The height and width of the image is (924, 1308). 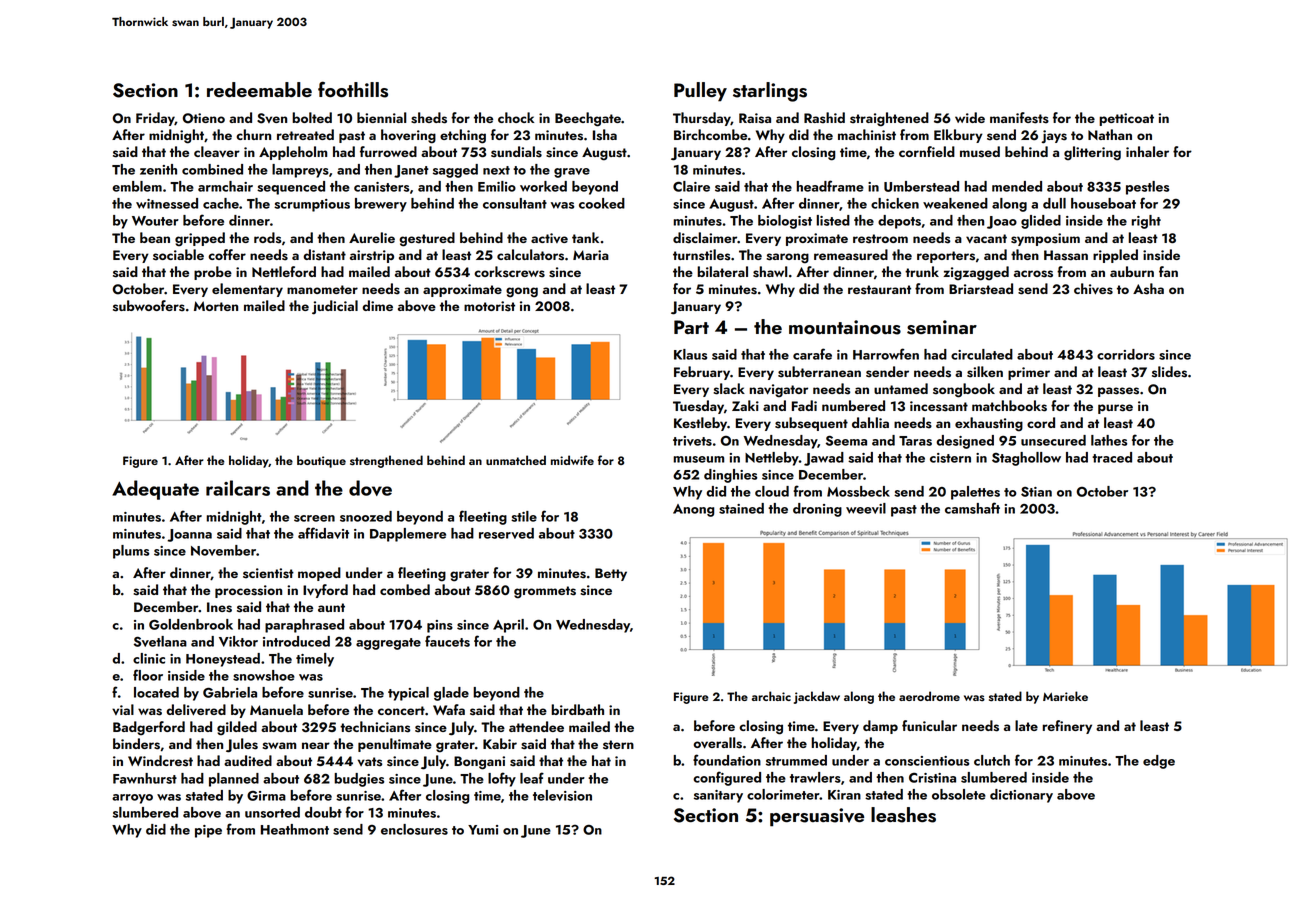 What do you see at coordinates (770, 272) in the image?
I see `shawl` at bounding box center [770, 272].
